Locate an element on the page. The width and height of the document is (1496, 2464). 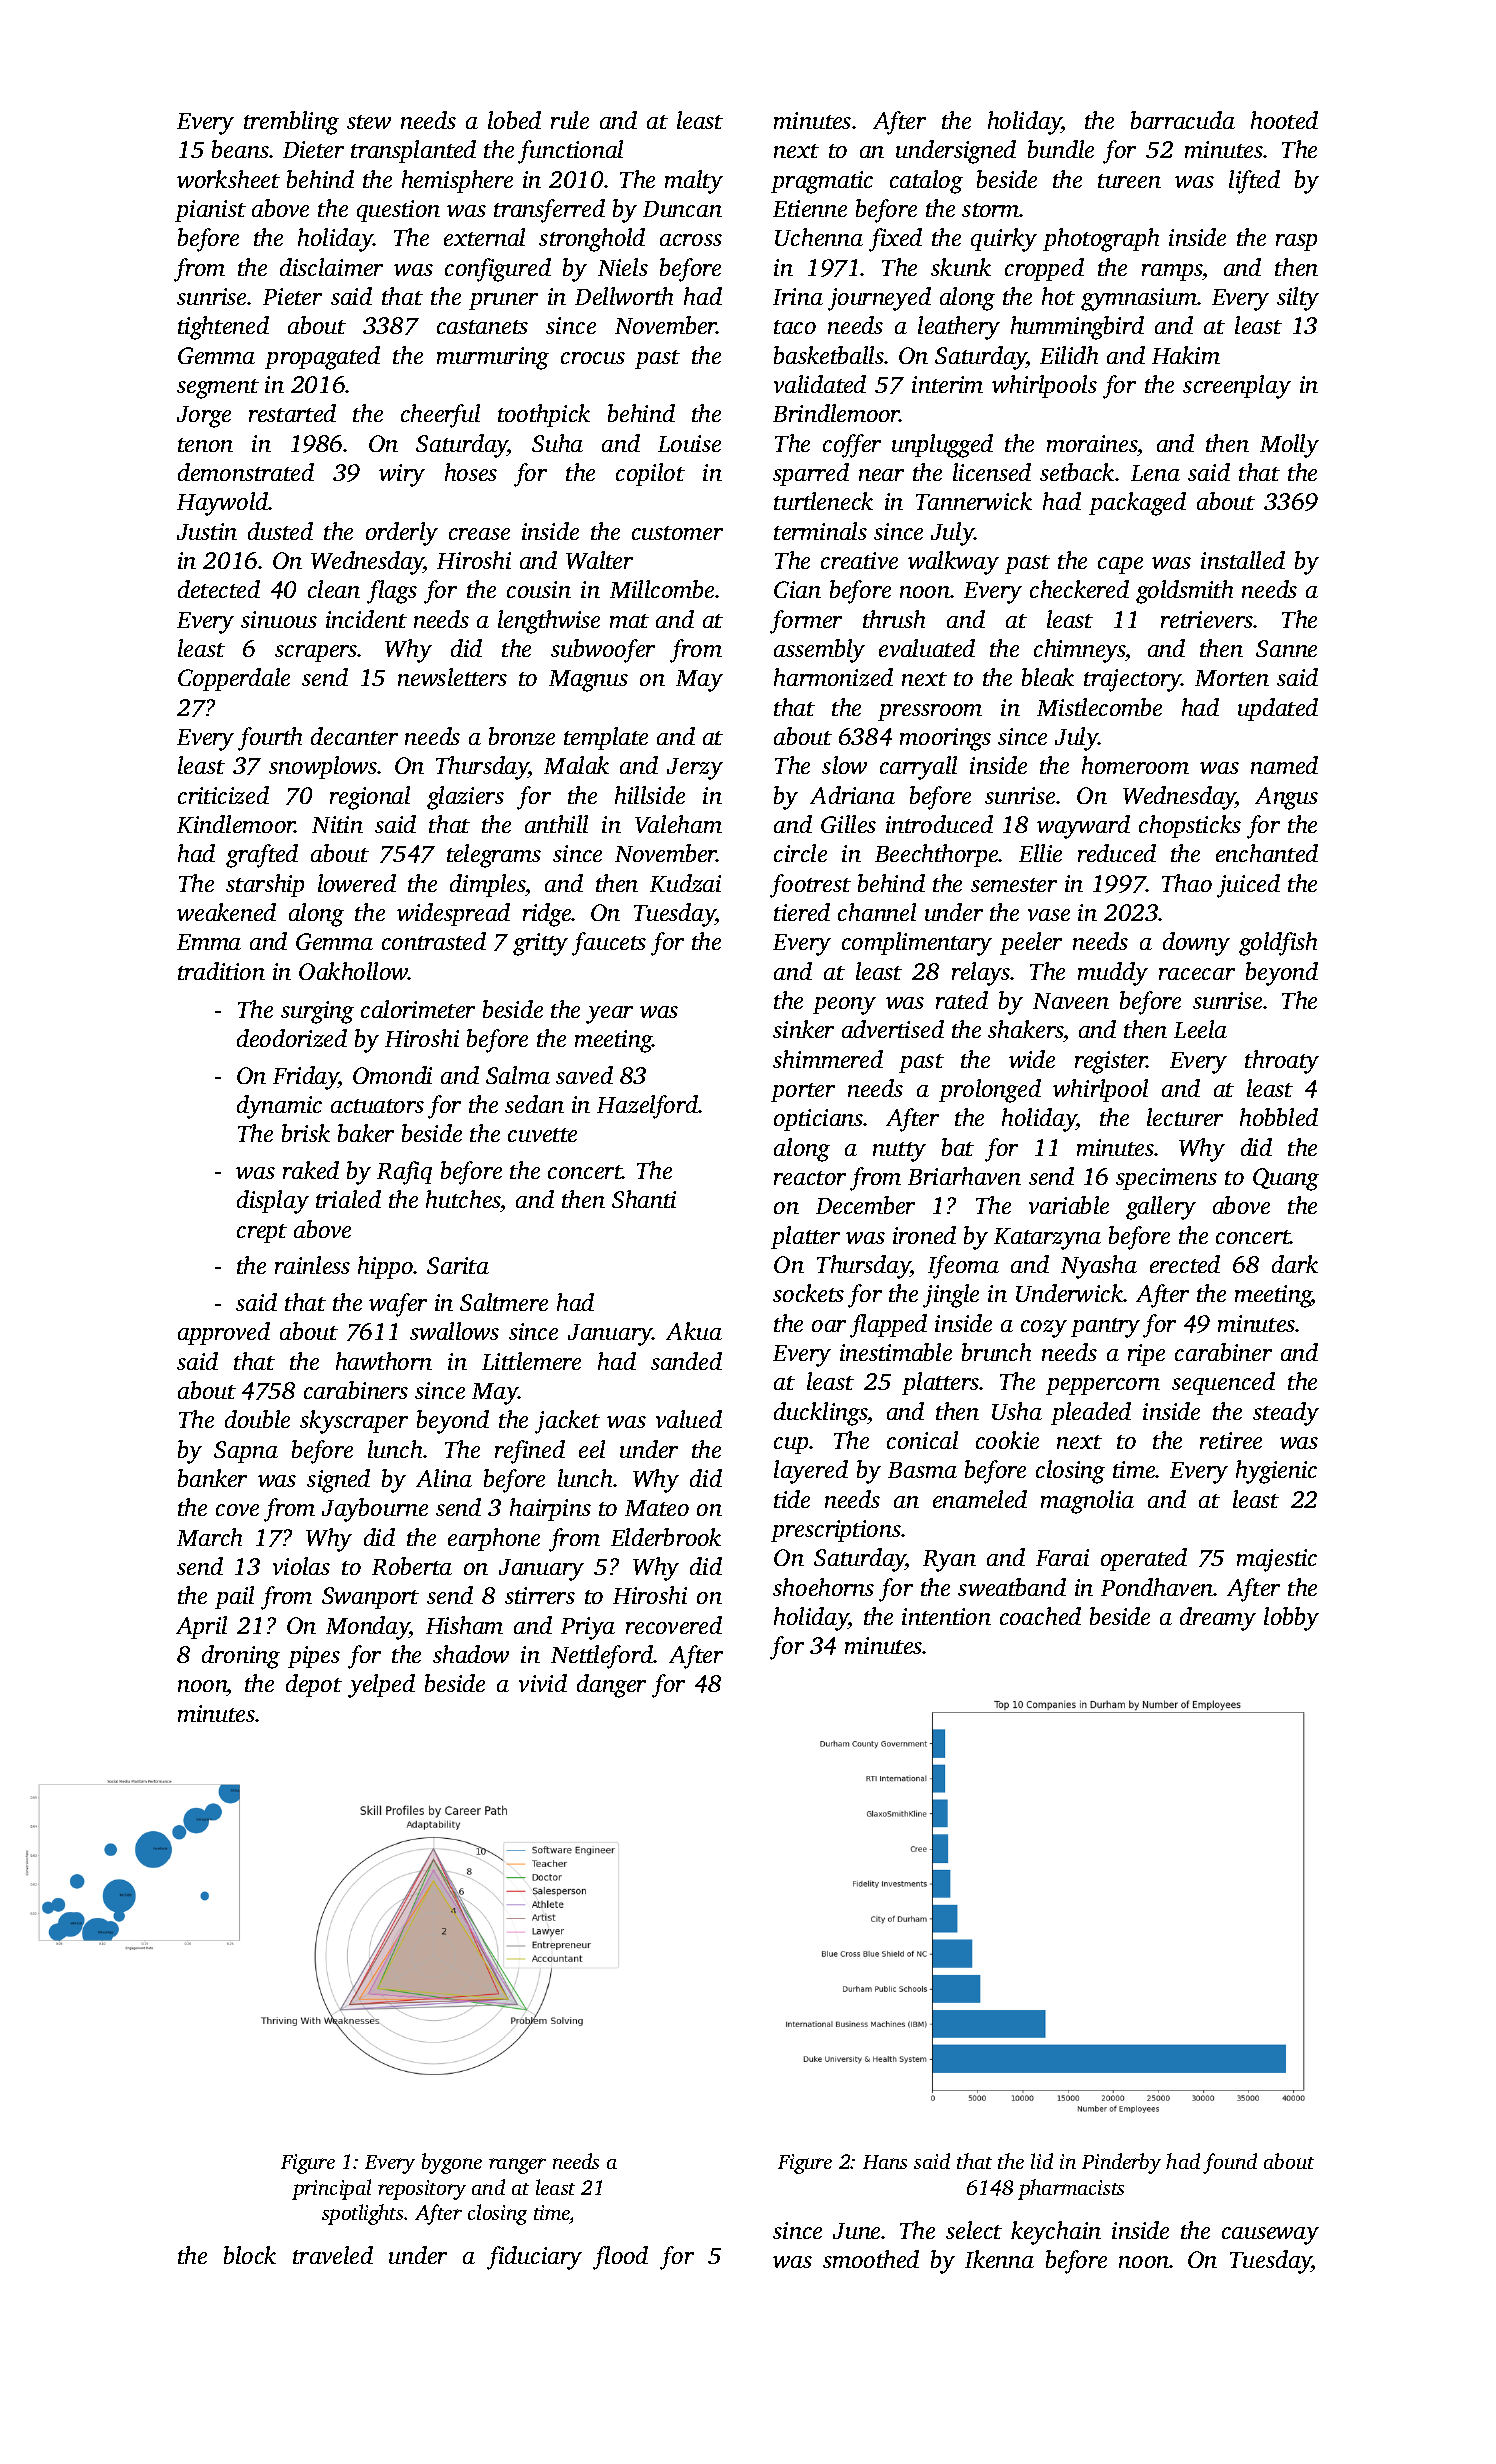
Oakhollow is located at coordinates (353, 971).
